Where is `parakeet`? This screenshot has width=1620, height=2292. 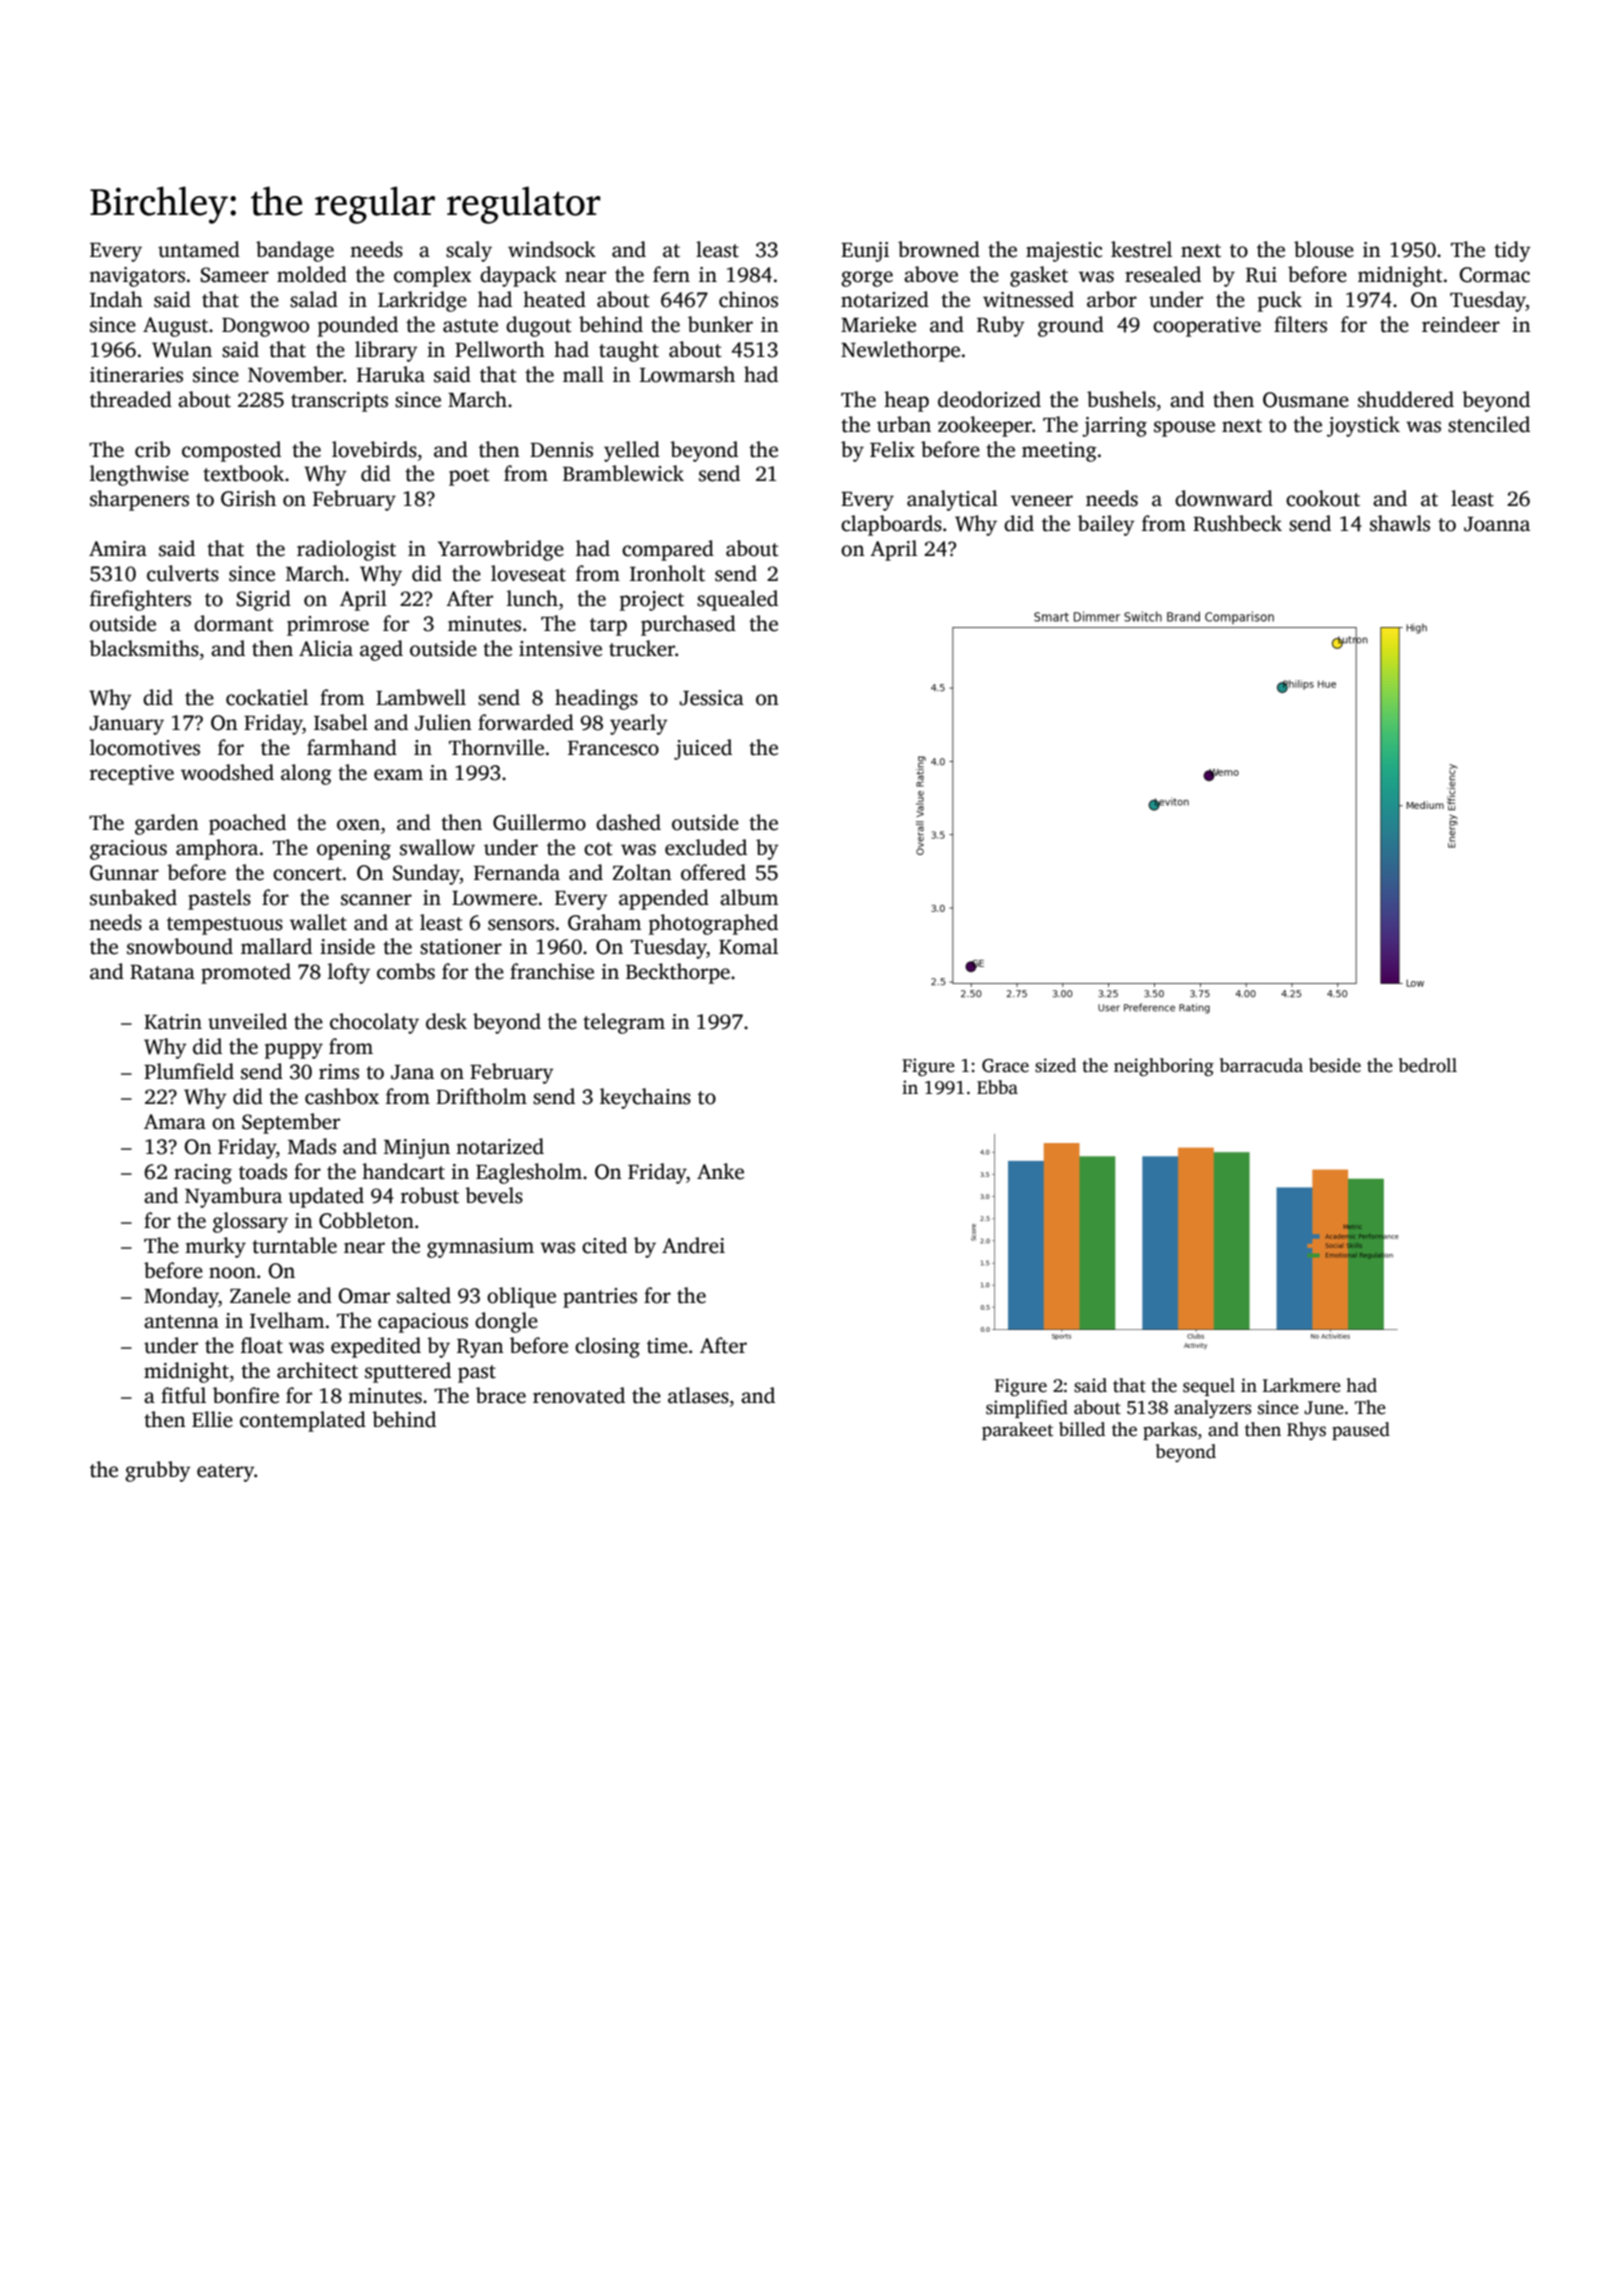
parakeet is located at coordinates (1017, 1431).
